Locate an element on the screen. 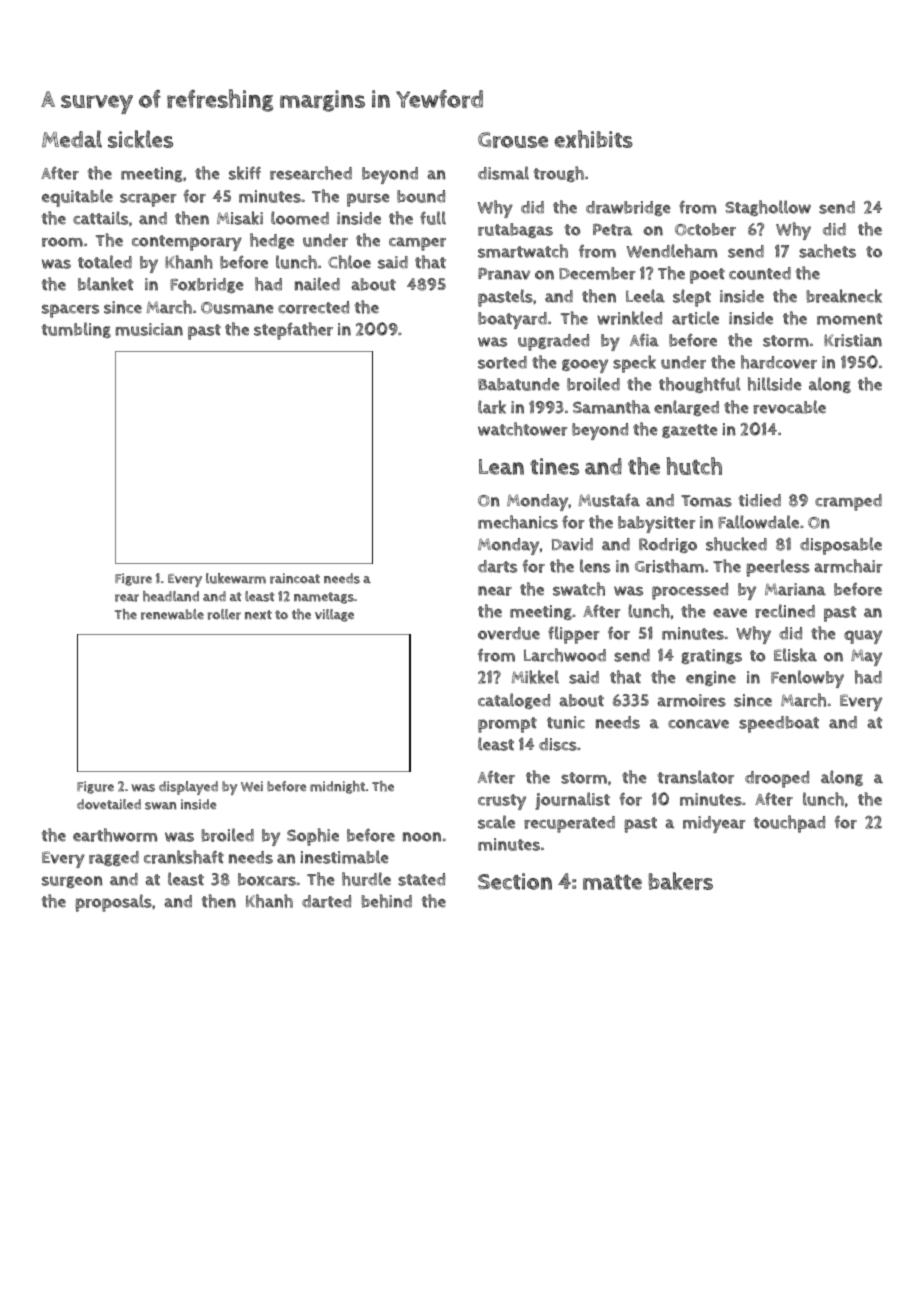 Image resolution: width=924 pixels, height=1308 pixels. rear is located at coordinates (127, 598).
